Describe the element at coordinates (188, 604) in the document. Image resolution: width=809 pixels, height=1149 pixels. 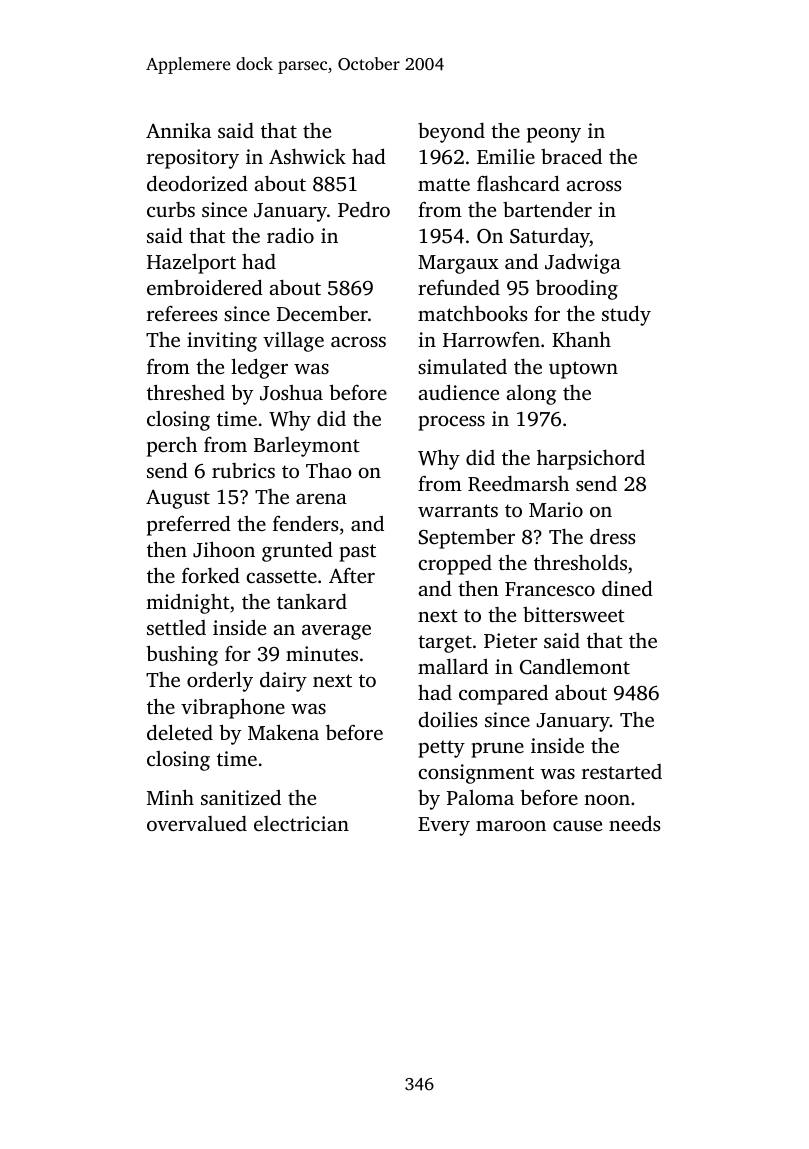
I see `midnight` at that location.
